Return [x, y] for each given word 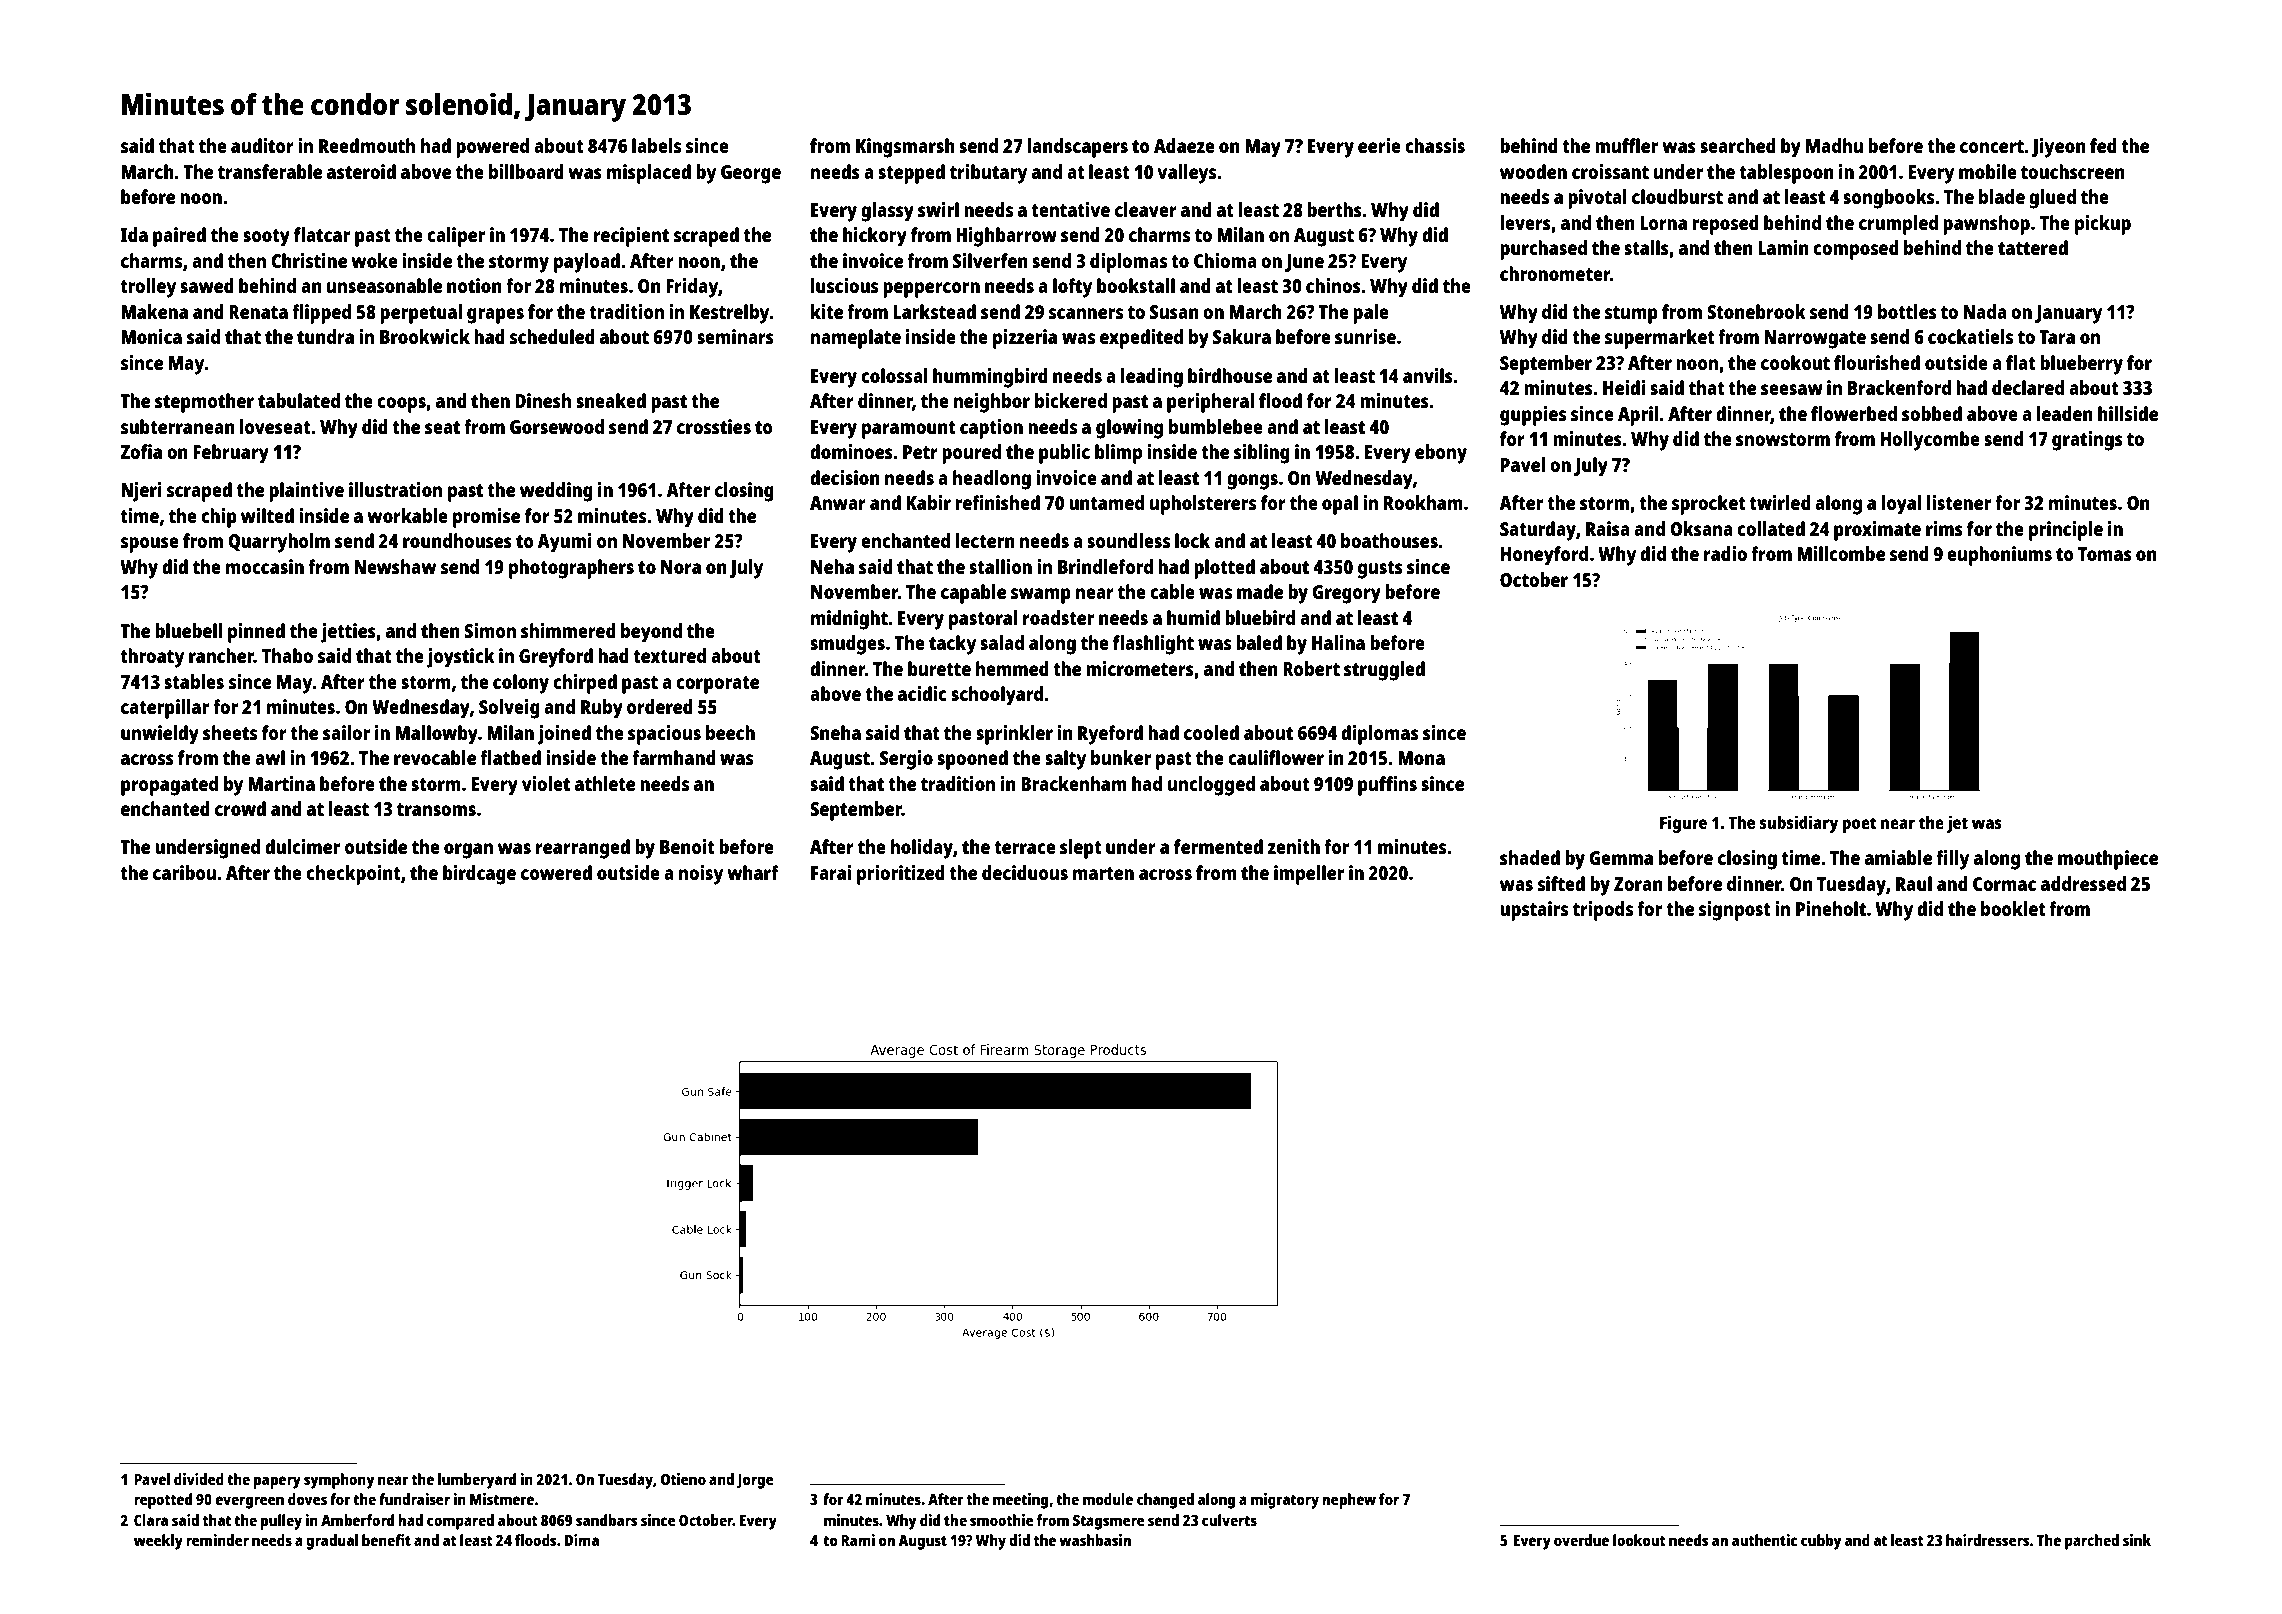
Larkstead [934, 311]
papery [277, 1482]
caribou [184, 872]
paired [179, 237]
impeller [1309, 875]
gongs [1252, 482]
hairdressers [1988, 1540]
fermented [1218, 846]
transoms [436, 809]
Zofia [141, 451]
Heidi [1624, 387]
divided [199, 1479]
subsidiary [1799, 824]
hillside [2128, 413]
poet [1859, 825]
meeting [1020, 1501]
